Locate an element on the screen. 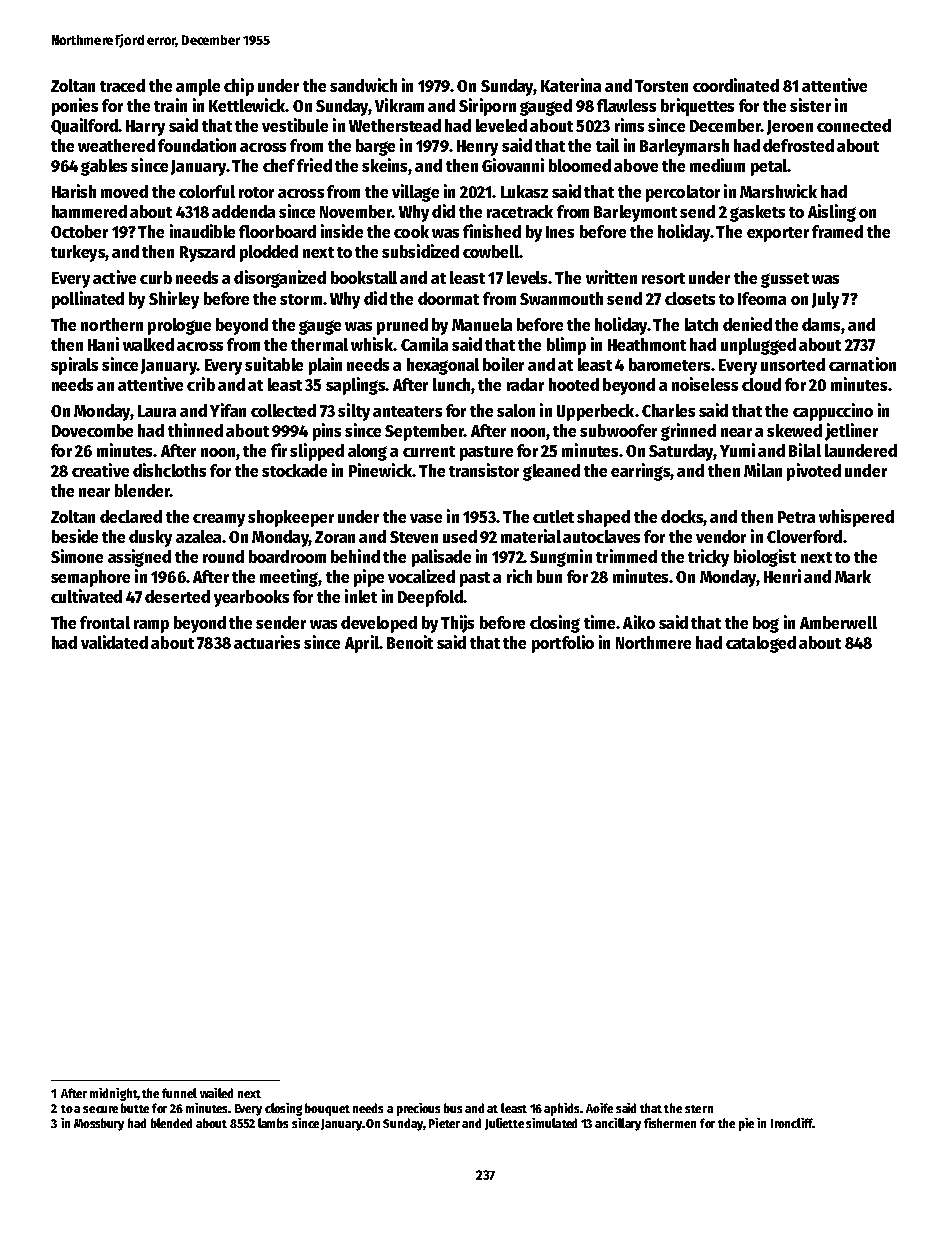 The image size is (952, 1233). ponies is located at coordinates (75, 107).
